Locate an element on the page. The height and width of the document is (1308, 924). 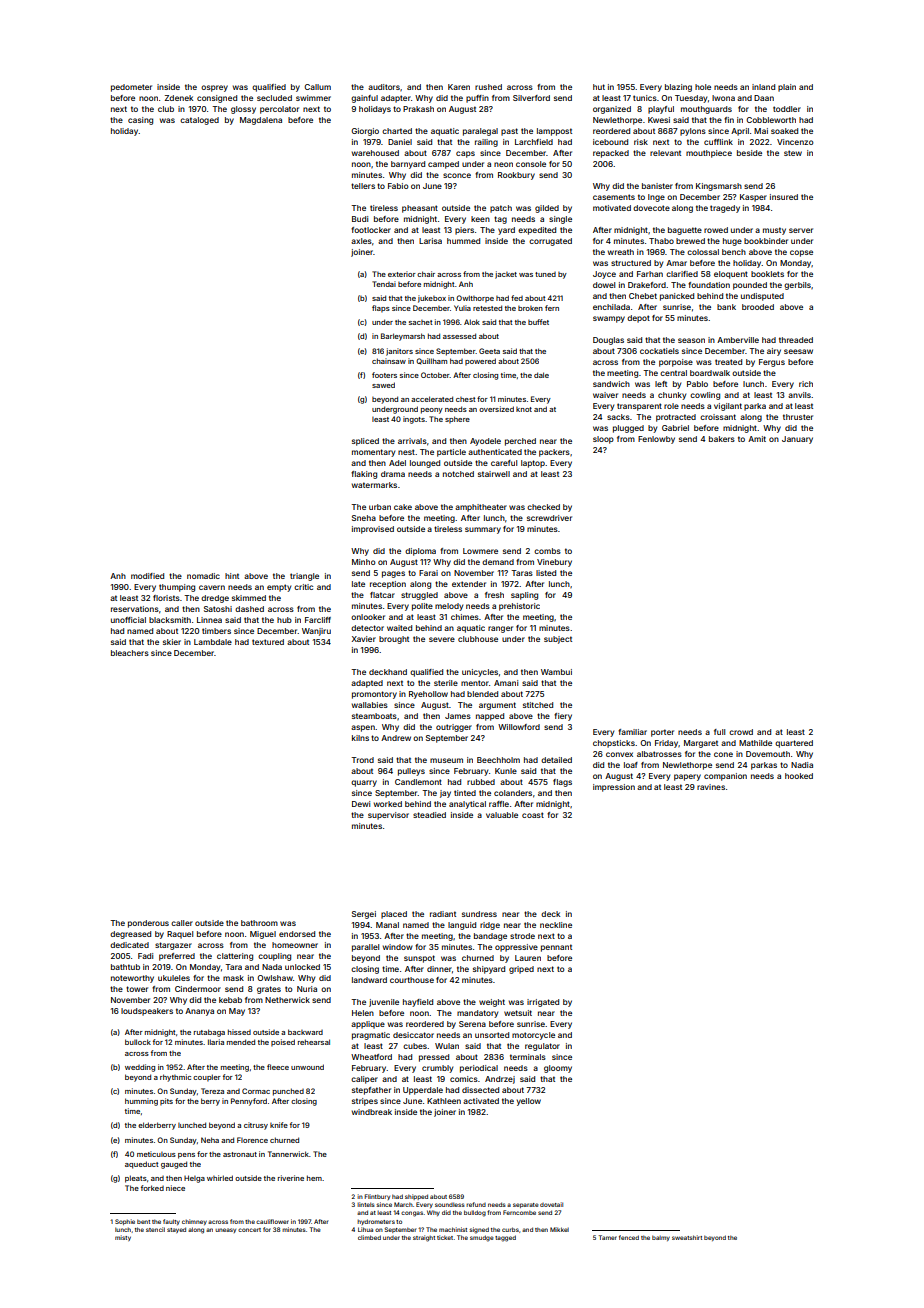
mouthpiece is located at coordinates (709, 154).
